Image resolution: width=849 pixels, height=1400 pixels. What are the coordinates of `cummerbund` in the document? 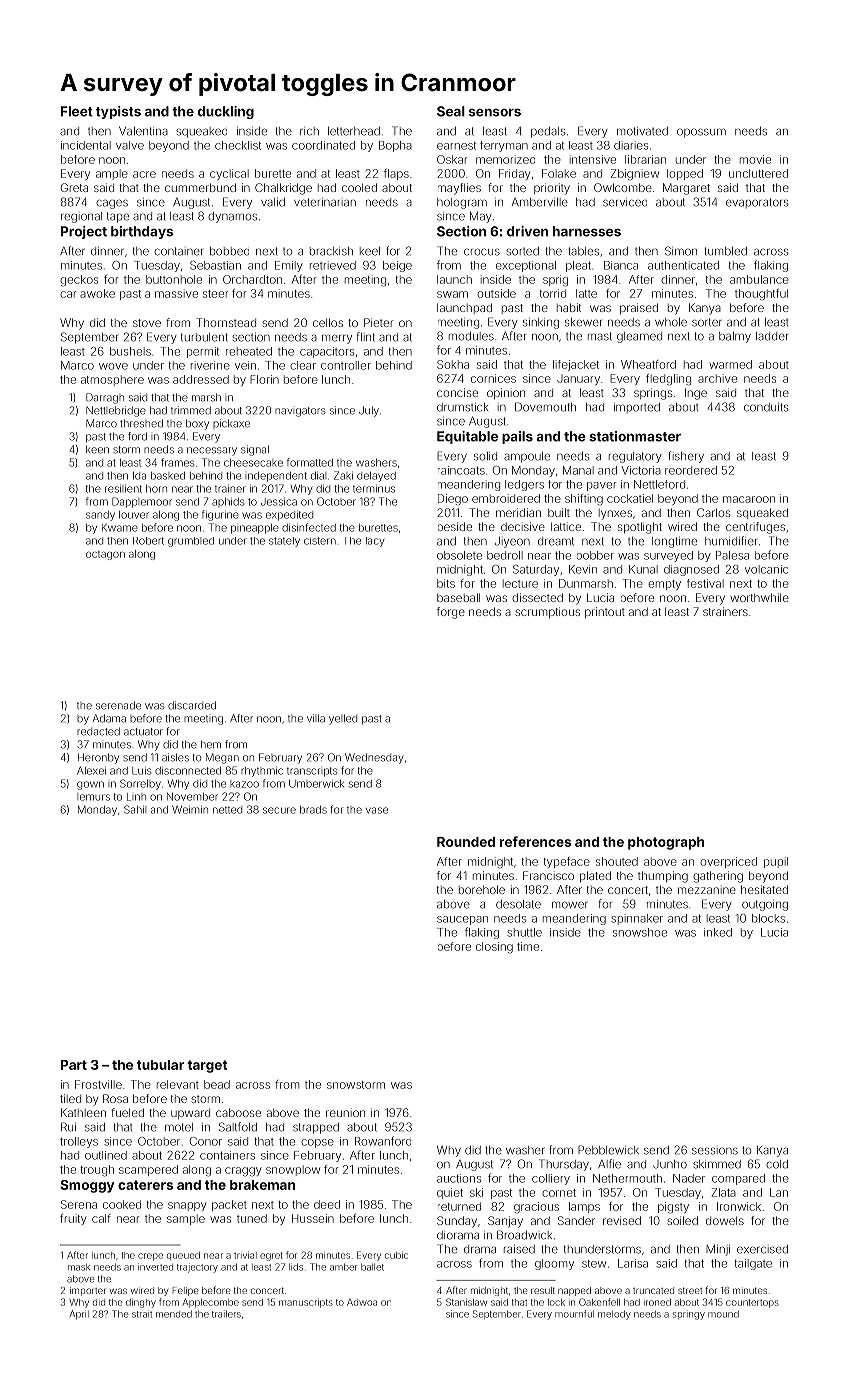 It's located at (200, 187).
